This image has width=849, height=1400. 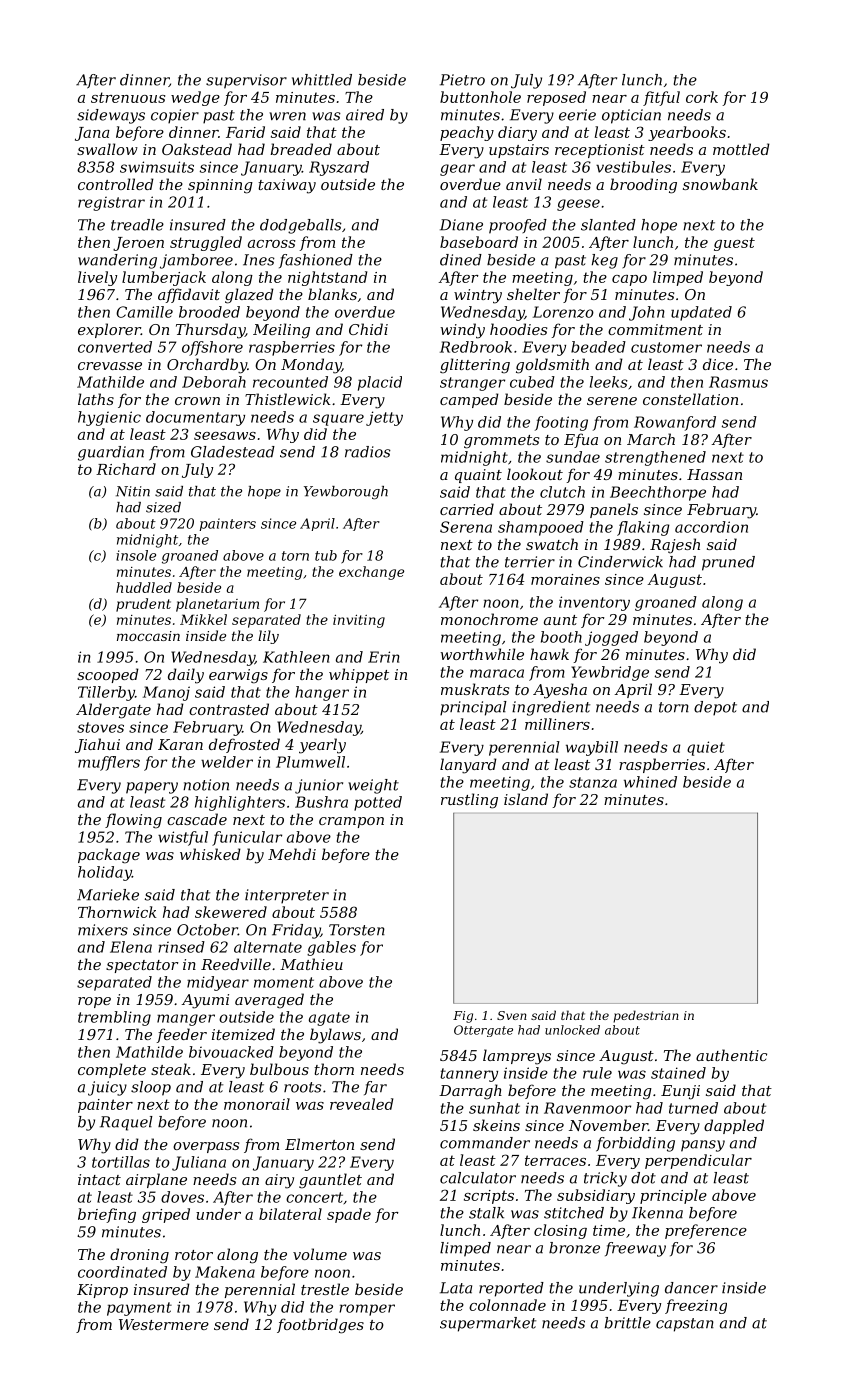 I want to click on Fig, so click(x=463, y=1017).
